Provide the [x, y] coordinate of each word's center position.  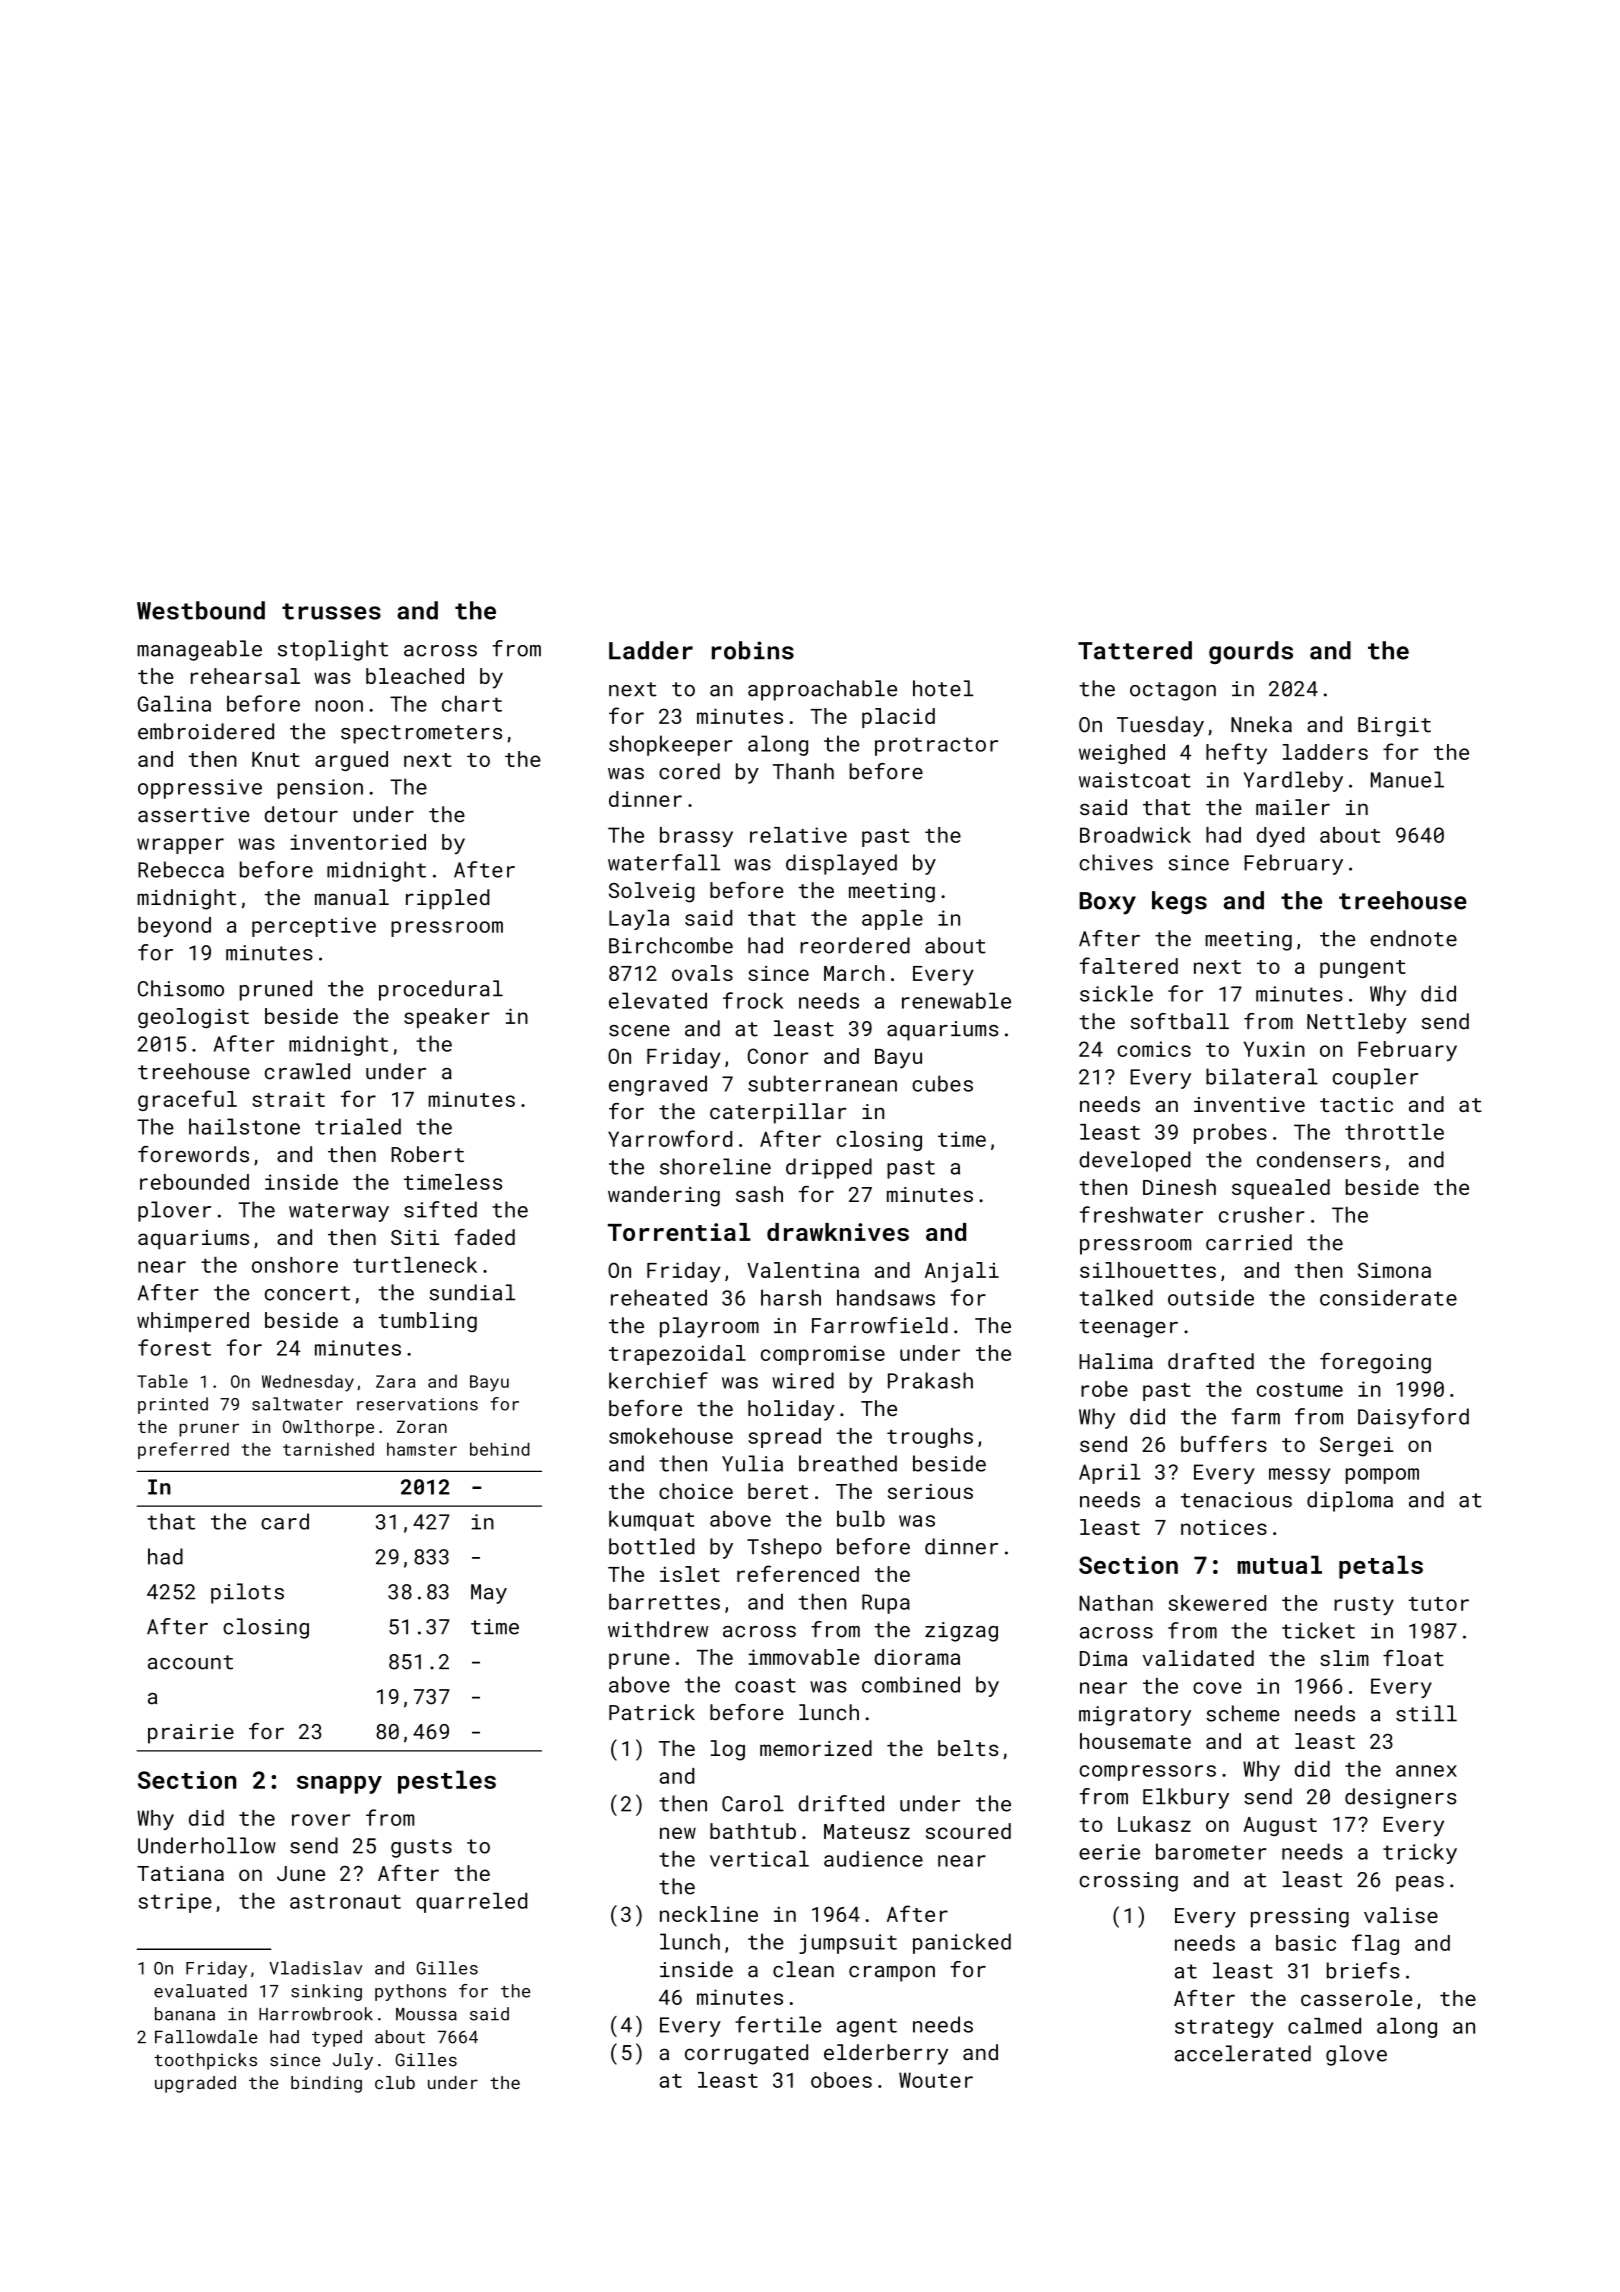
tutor [1438, 1604]
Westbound [201, 610]
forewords [193, 1154]
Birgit [1394, 727]
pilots [247, 1593]
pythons [410, 1992]
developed [1135, 1161]
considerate [1388, 1297]
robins [753, 650]
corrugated [746, 2054]
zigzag [961, 1632]
